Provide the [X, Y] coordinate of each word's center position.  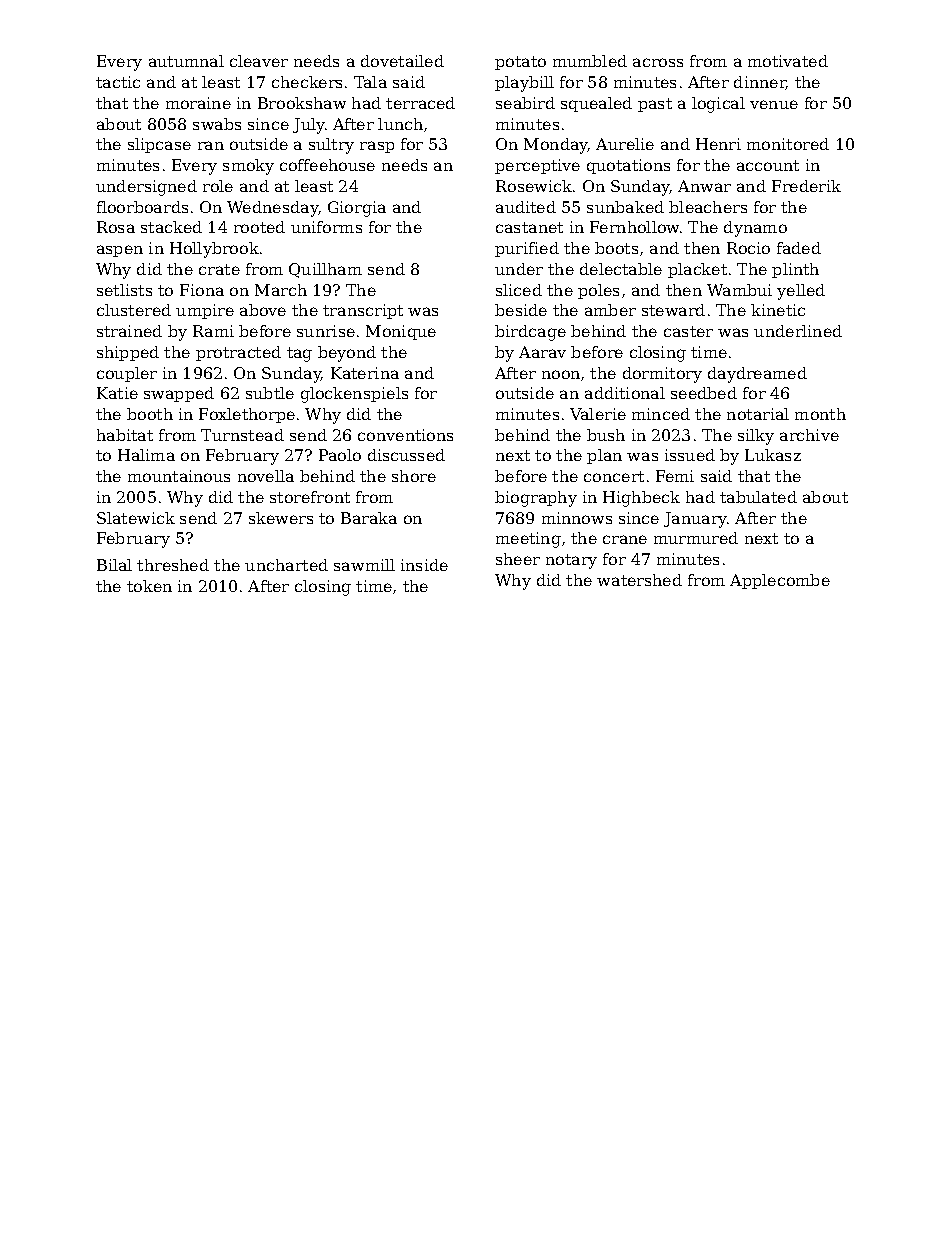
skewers [281, 518]
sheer [518, 559]
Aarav [542, 352]
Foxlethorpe [247, 415]
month [820, 414]
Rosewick [534, 186]
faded [799, 248]
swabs [217, 124]
